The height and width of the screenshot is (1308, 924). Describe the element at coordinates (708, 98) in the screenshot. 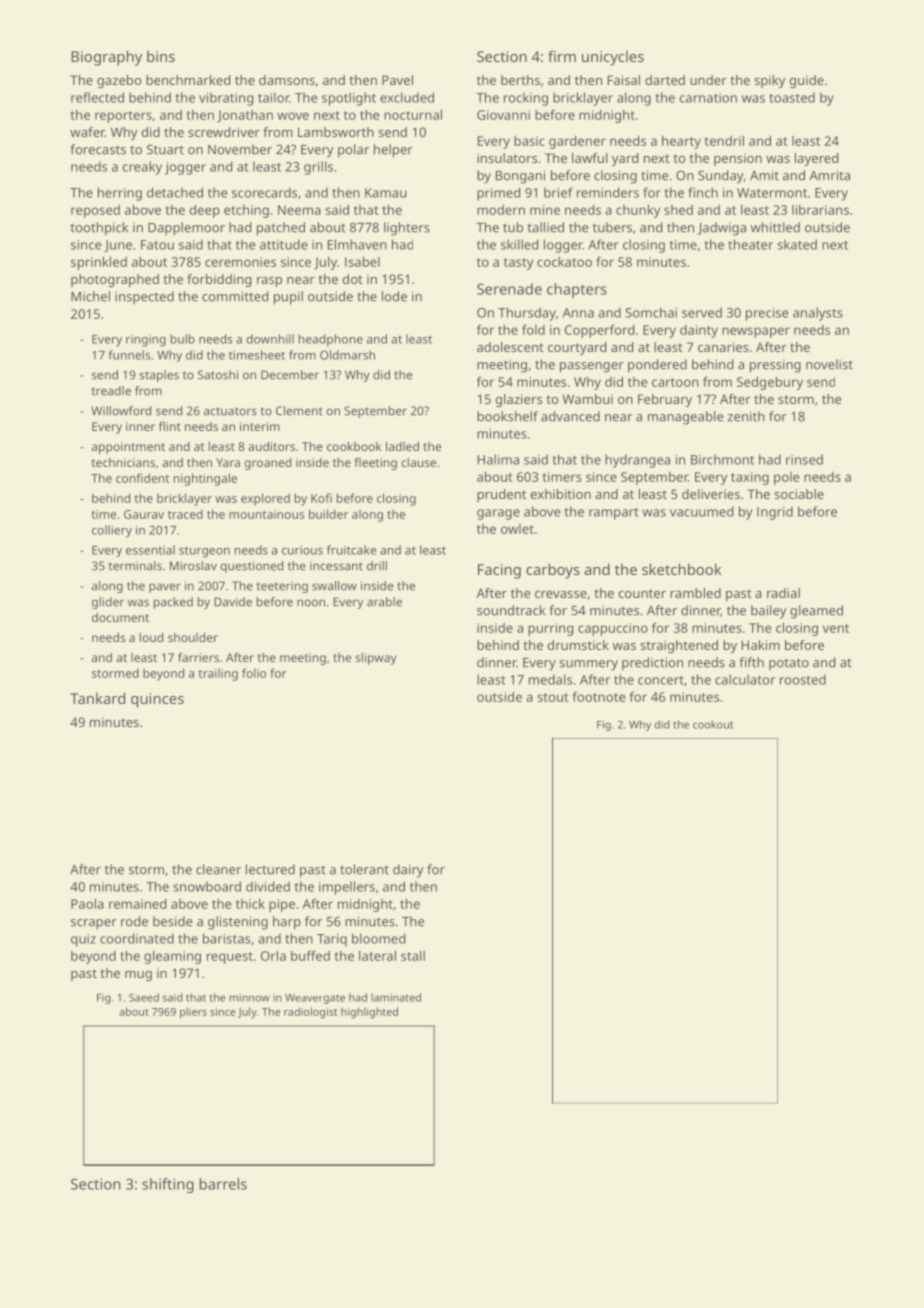

I see `carnation` at that location.
